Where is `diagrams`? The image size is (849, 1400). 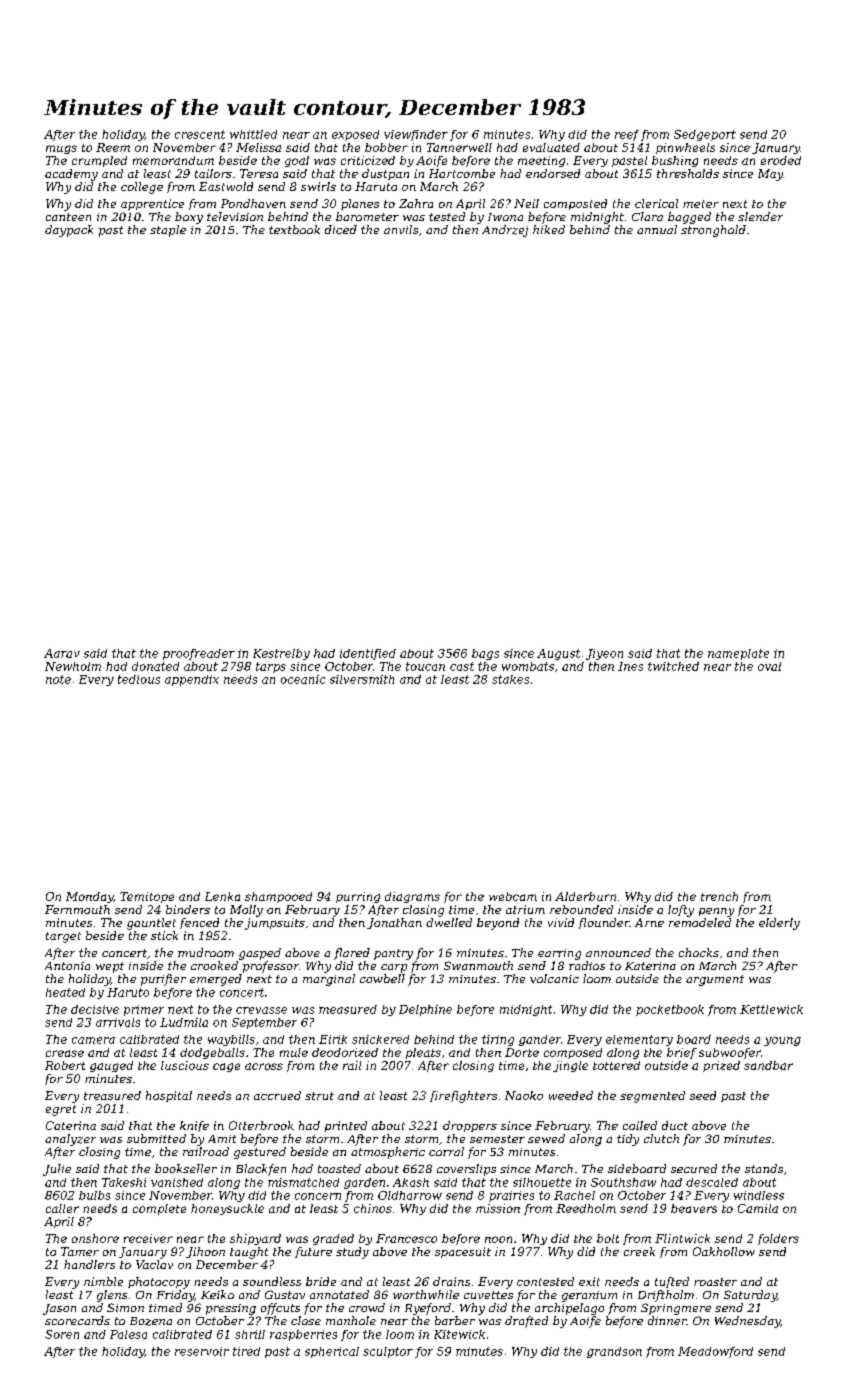
diagrams is located at coordinates (412, 897).
